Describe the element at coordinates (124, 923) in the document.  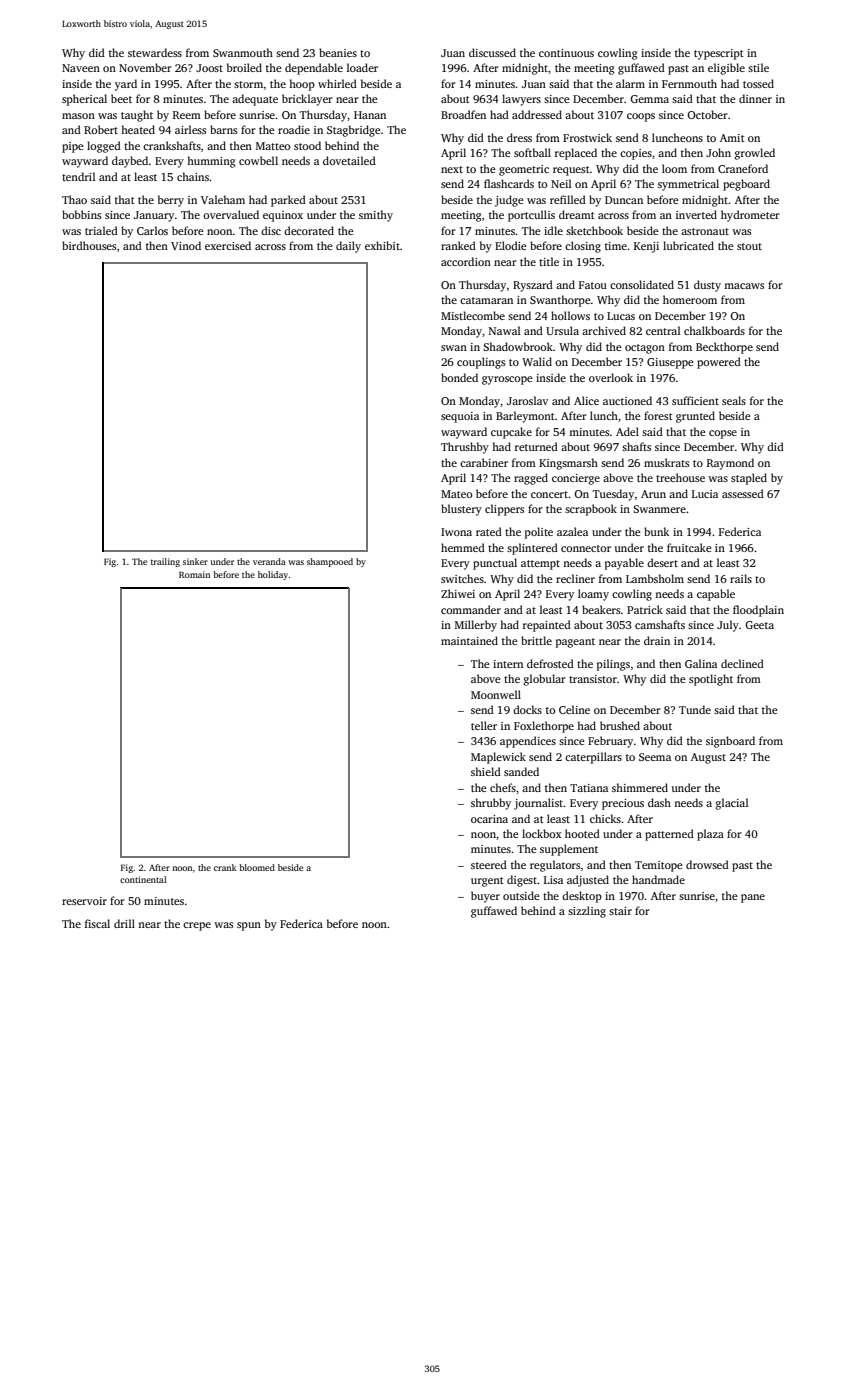
I see `drill` at that location.
